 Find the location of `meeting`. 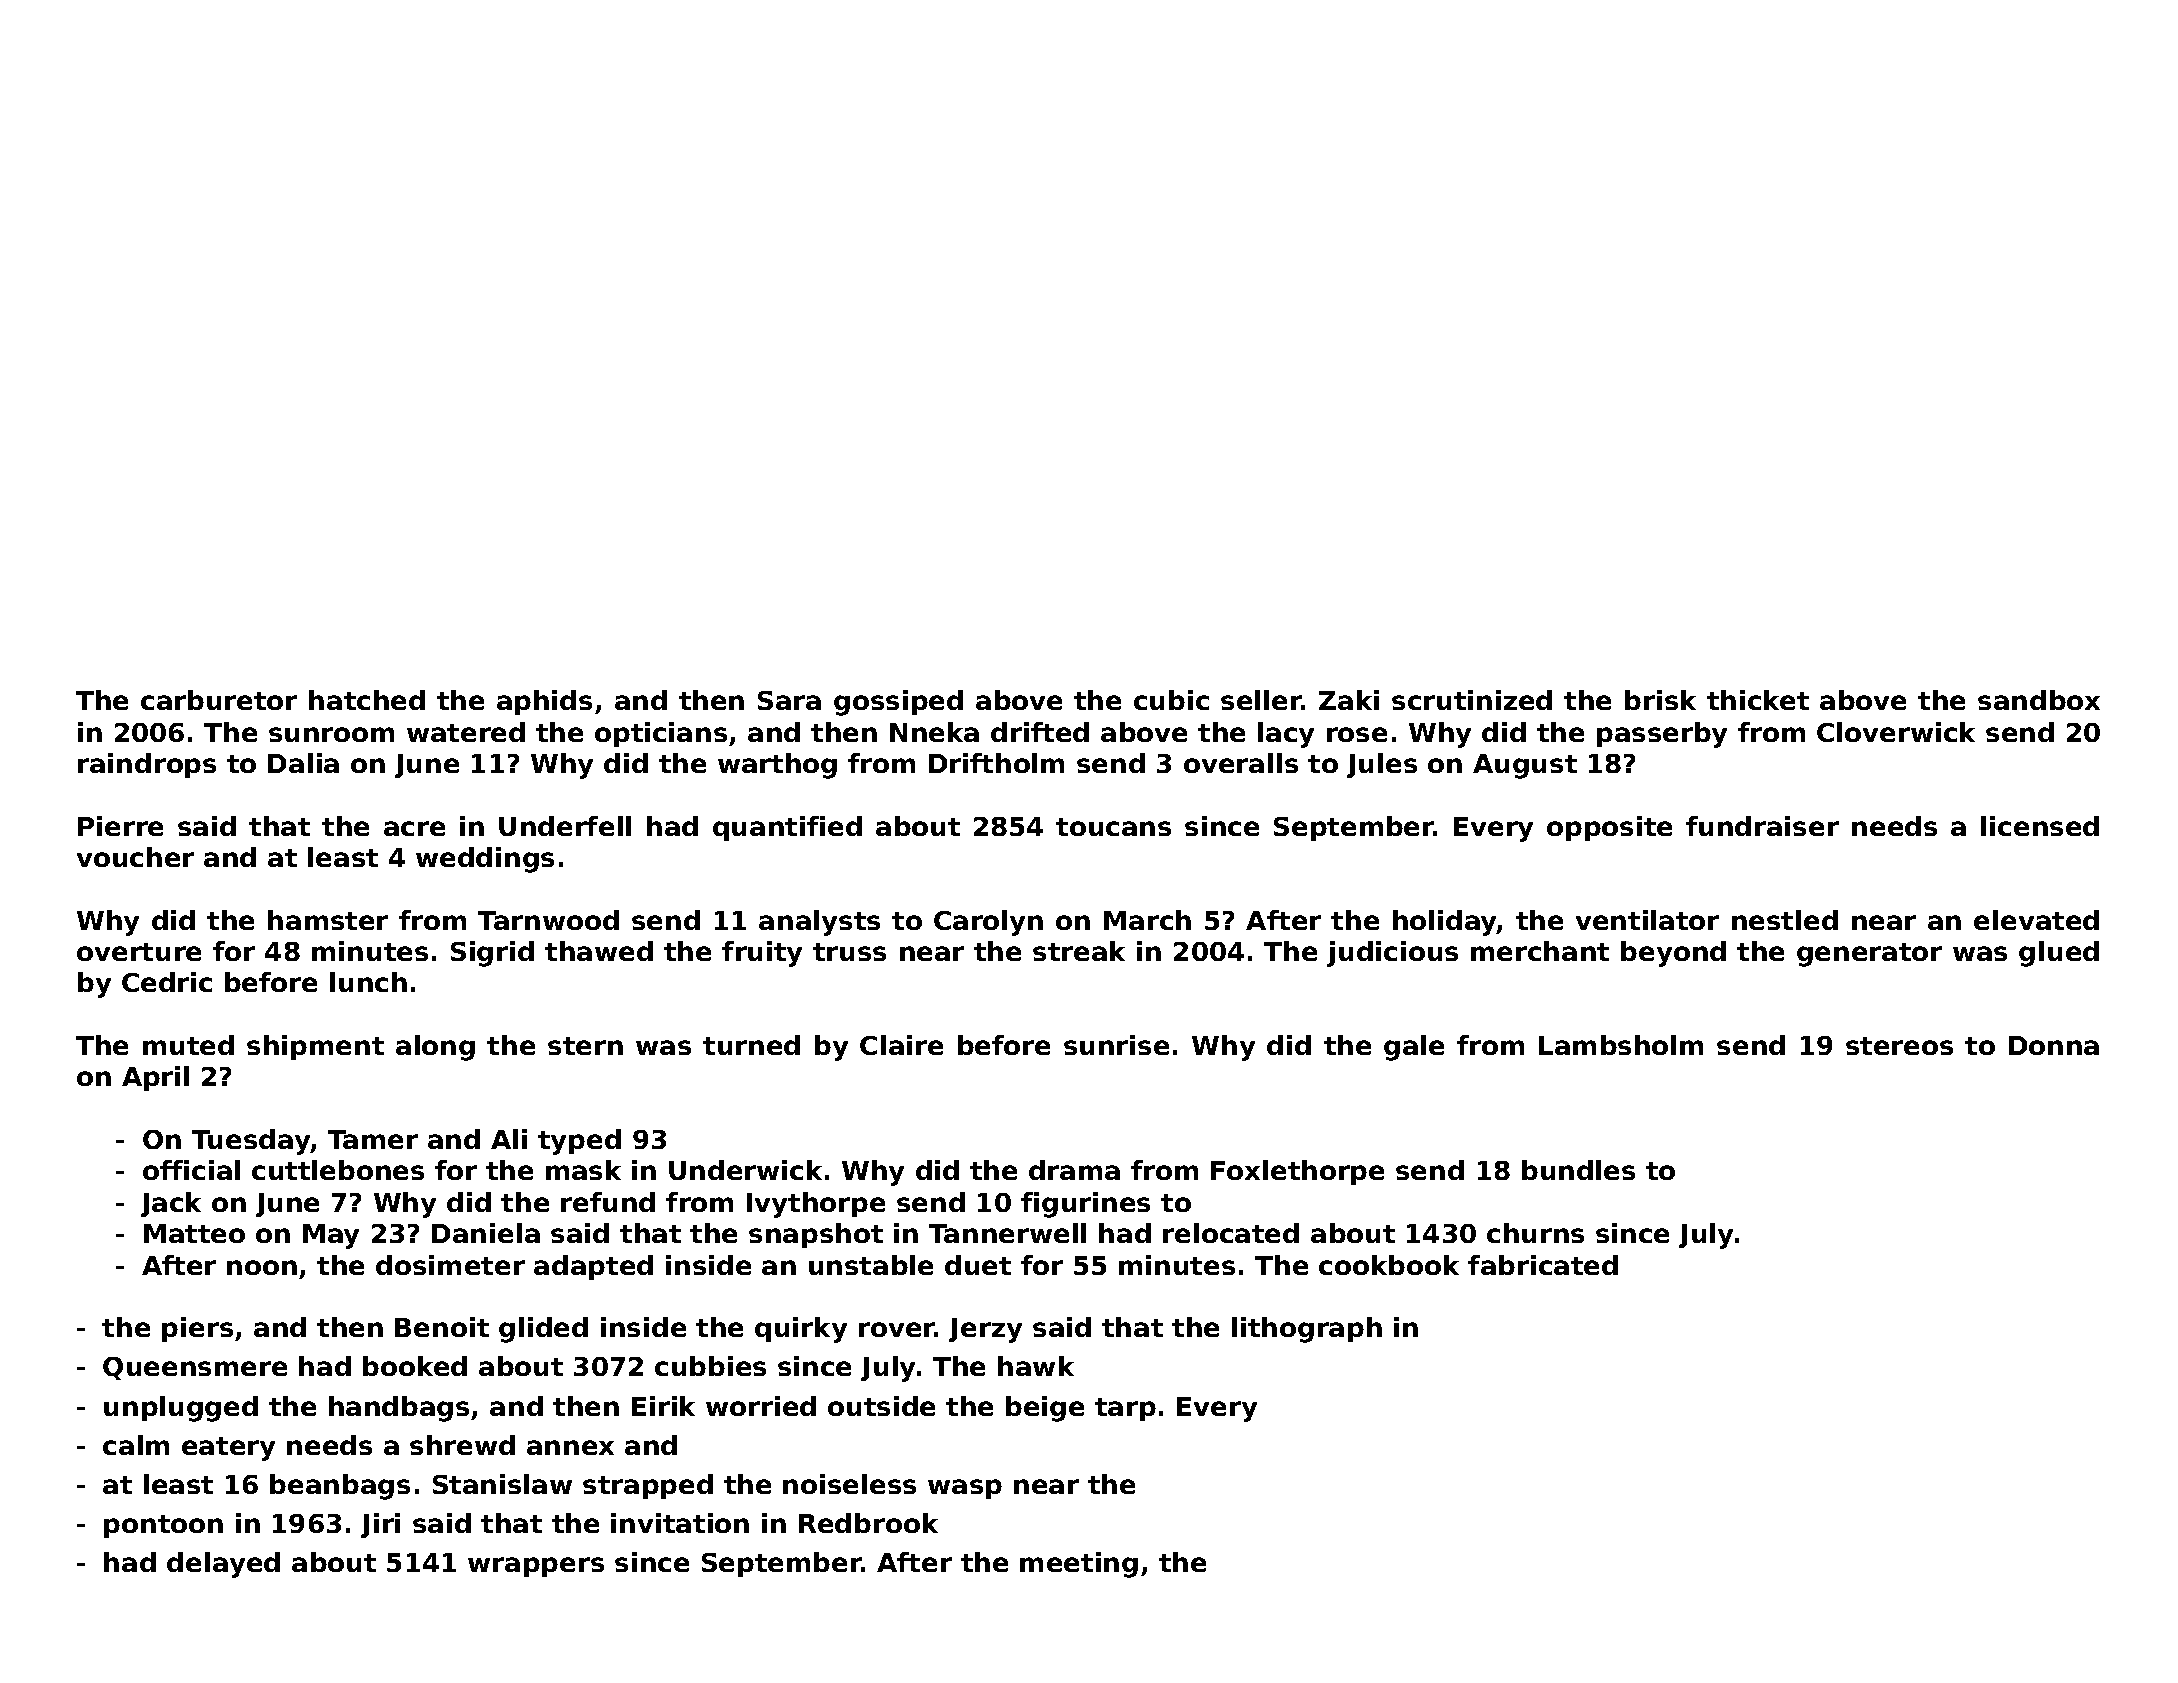

meeting is located at coordinates (1079, 1565).
